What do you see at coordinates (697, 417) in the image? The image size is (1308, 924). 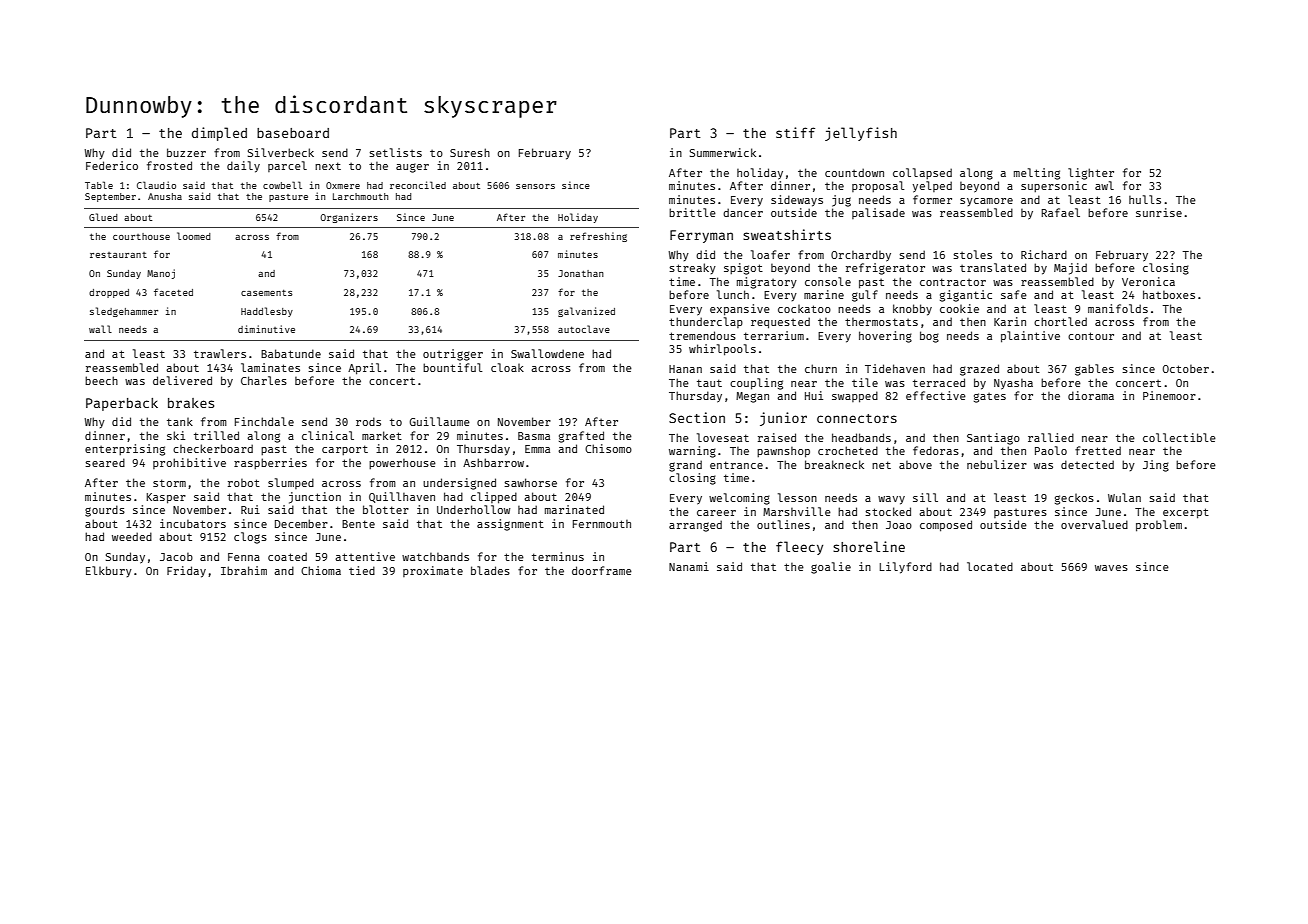 I see `Section` at bounding box center [697, 417].
